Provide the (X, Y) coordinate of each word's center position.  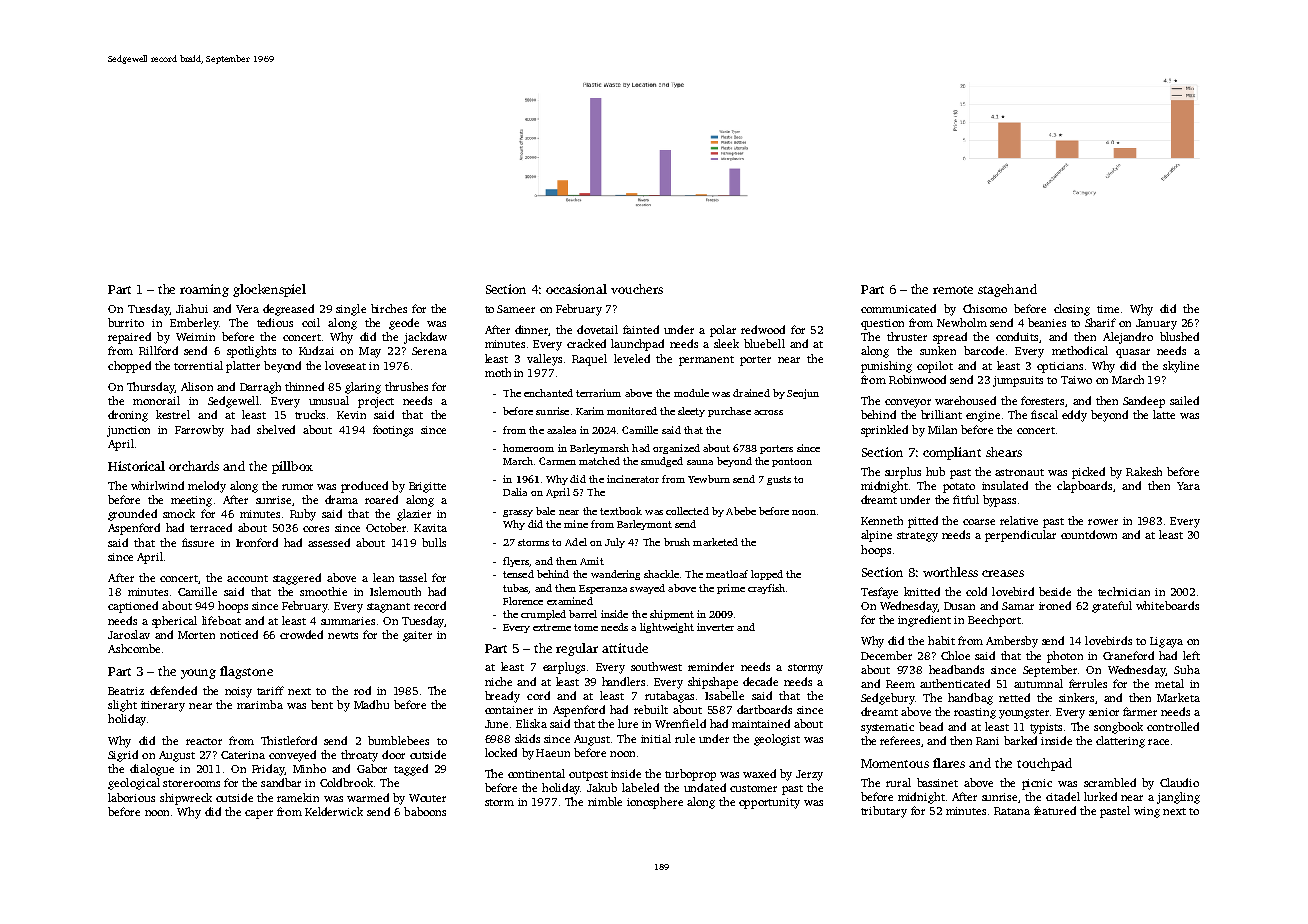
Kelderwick (334, 811)
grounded (132, 515)
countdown (1089, 534)
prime (731, 589)
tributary (884, 812)
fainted (641, 329)
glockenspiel (269, 290)
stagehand (1007, 290)
